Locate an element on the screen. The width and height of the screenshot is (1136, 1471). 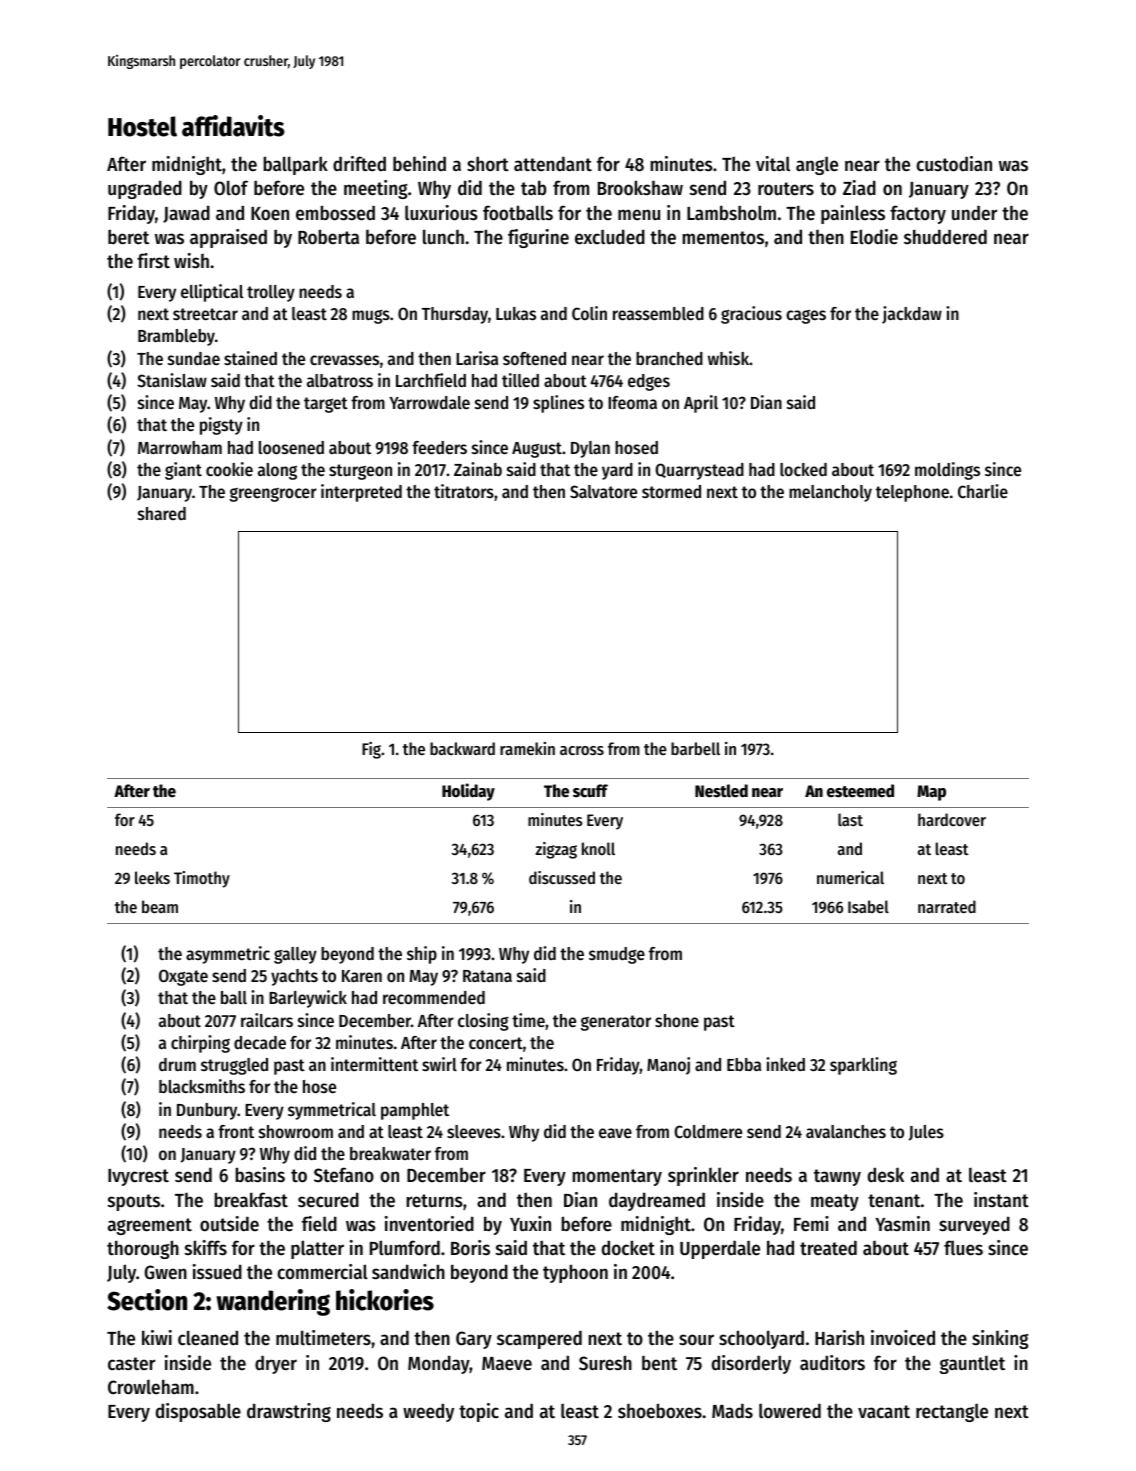
short is located at coordinates (488, 164).
